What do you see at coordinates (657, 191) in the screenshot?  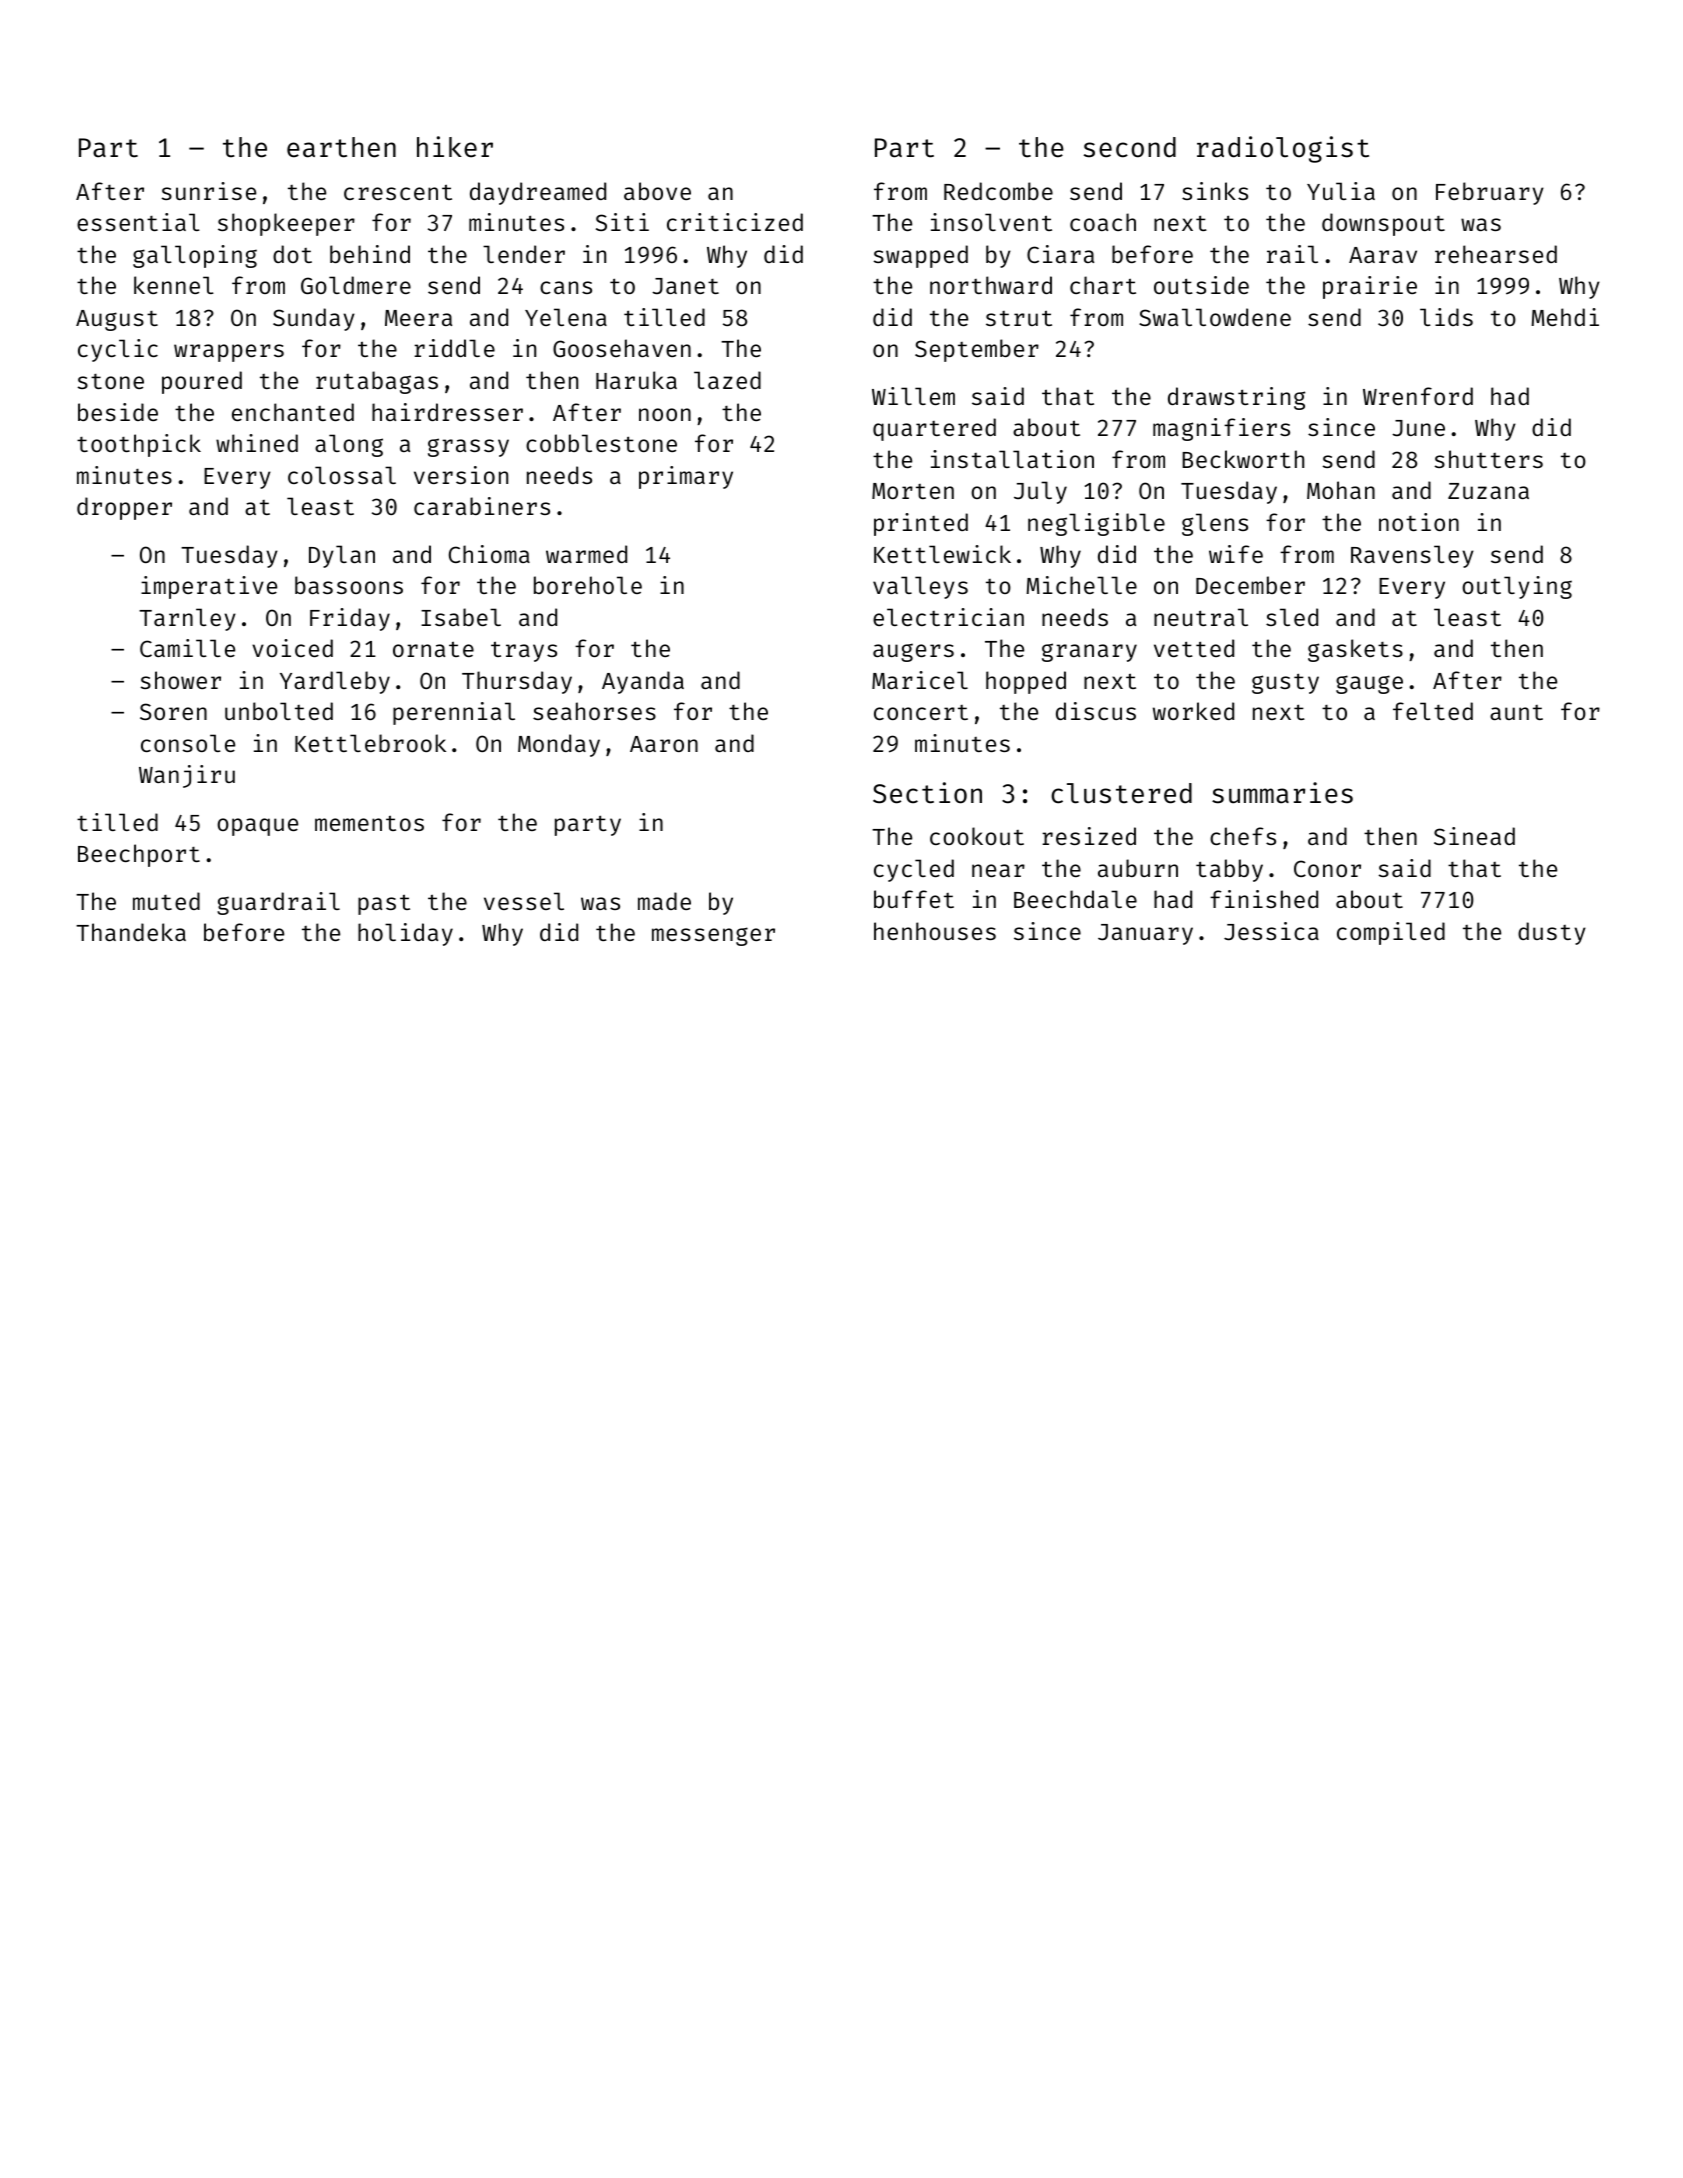 I see `above` at bounding box center [657, 191].
